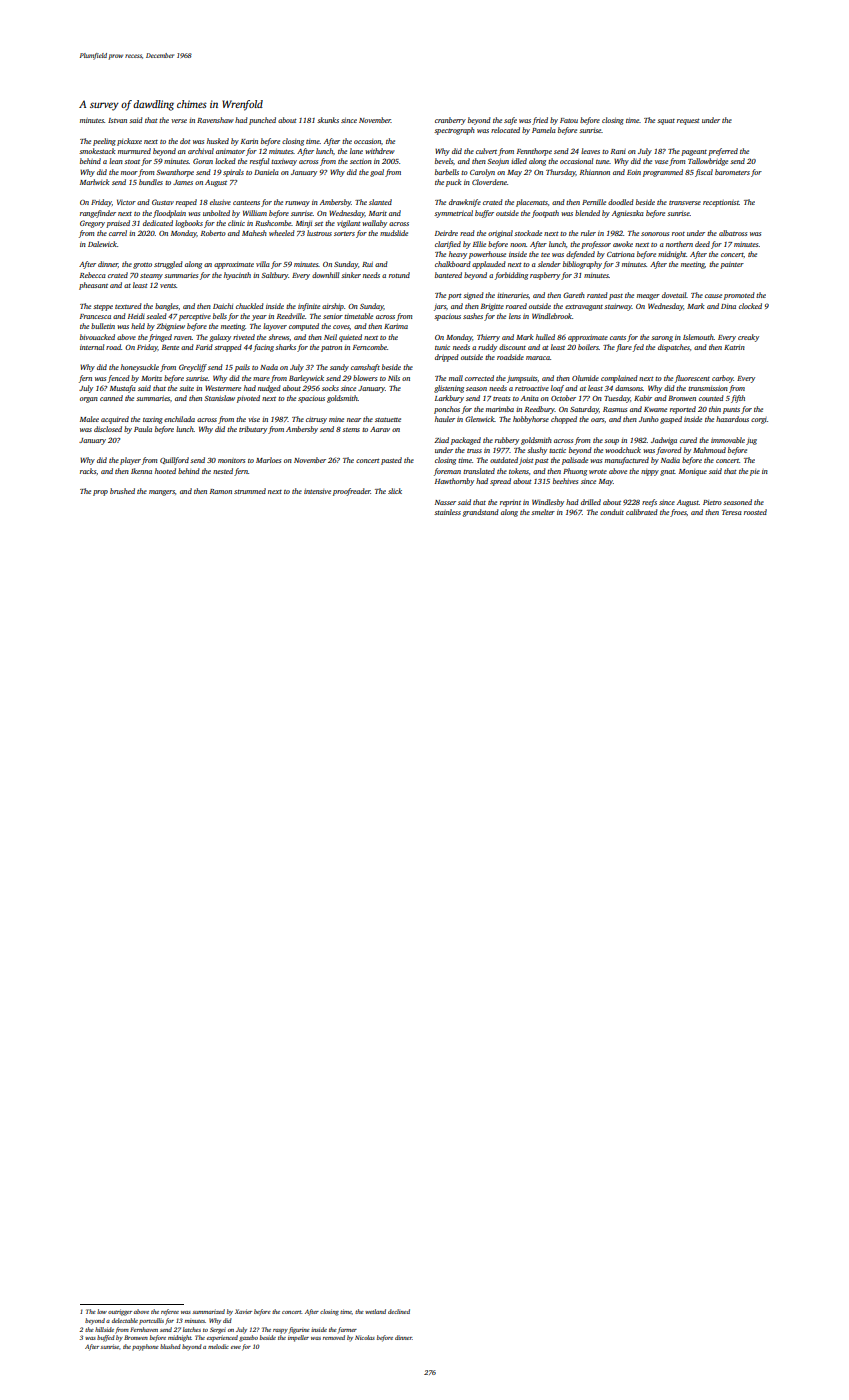 The height and width of the screenshot is (1400, 849). Describe the element at coordinates (250, 491) in the screenshot. I see `strummed` at that location.
